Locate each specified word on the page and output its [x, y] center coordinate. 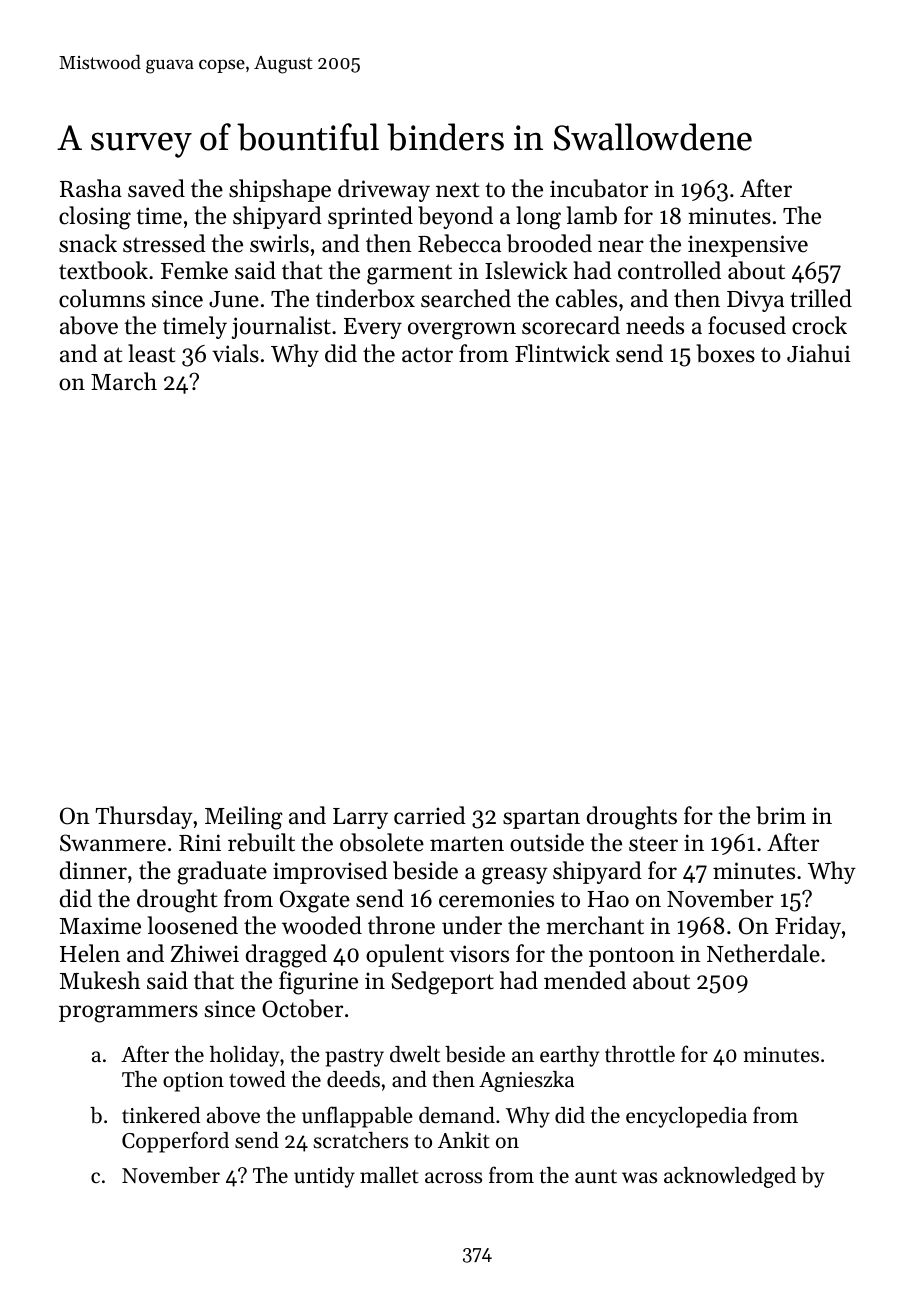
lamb [592, 215]
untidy [324, 1177]
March [124, 381]
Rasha [91, 188]
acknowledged [730, 1177]
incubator [599, 188]
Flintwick [562, 353]
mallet [389, 1175]
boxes [725, 353]
